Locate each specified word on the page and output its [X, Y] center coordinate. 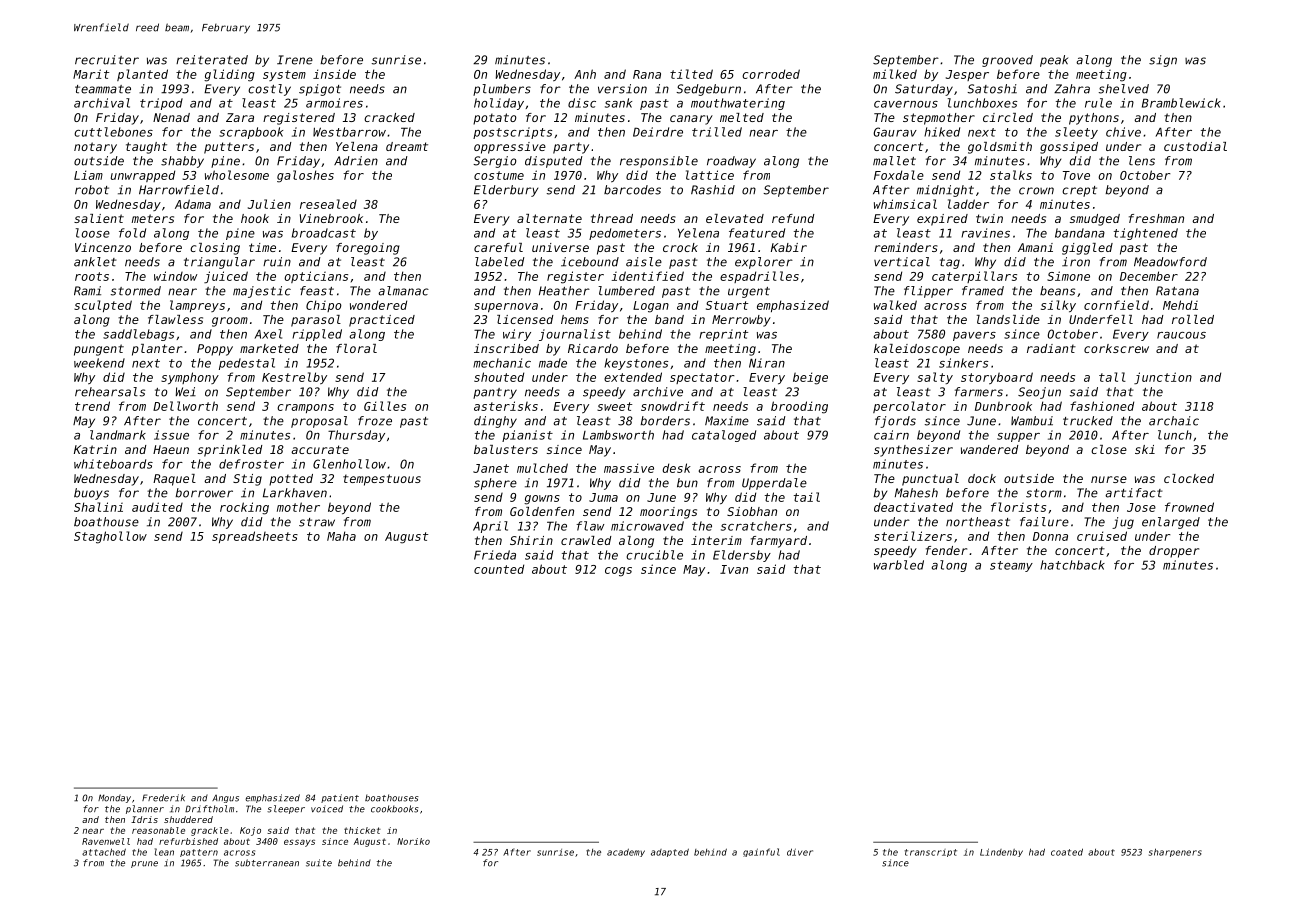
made [553, 363]
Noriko [413, 841]
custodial [1195, 146]
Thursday [356, 436]
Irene [295, 60]
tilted [691, 74]
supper [1018, 437]
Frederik [163, 798]
